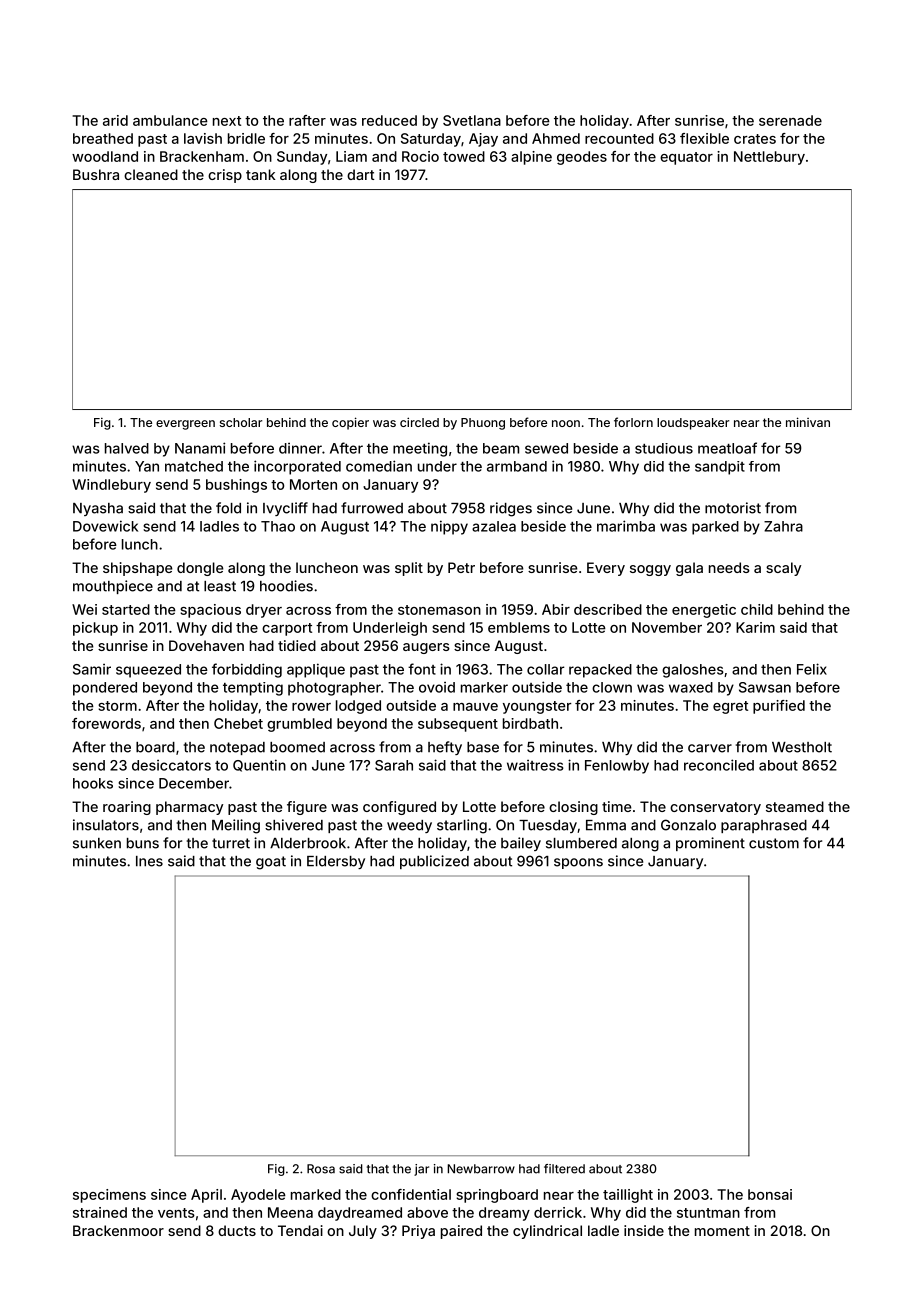 Image resolution: width=924 pixels, height=1308 pixels. What do you see at coordinates (770, 1194) in the page?
I see `bonsai` at bounding box center [770, 1194].
